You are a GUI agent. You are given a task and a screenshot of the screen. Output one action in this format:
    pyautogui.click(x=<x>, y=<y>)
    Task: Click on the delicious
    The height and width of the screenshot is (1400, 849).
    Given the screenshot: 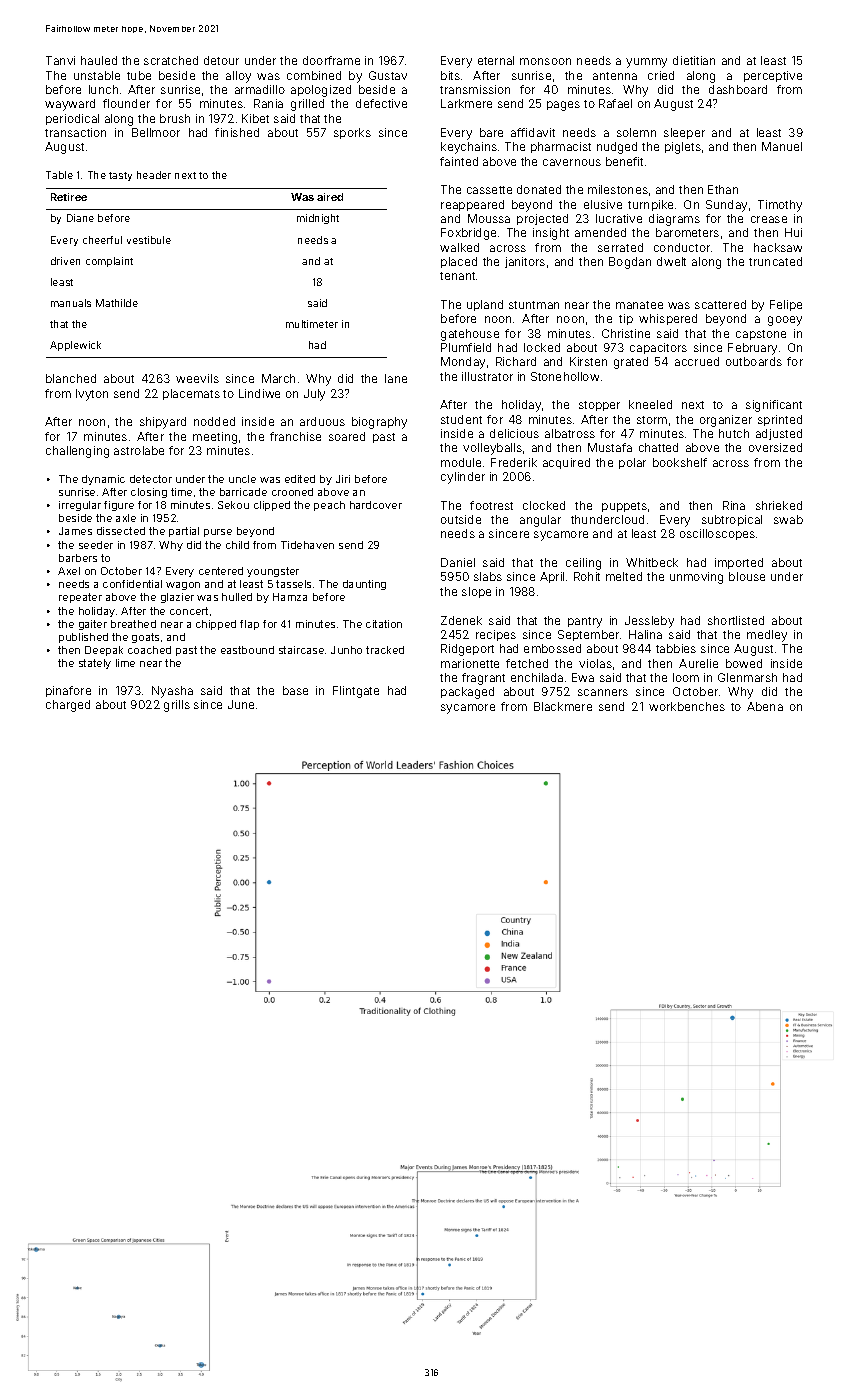 What is the action you would take?
    pyautogui.click(x=514, y=433)
